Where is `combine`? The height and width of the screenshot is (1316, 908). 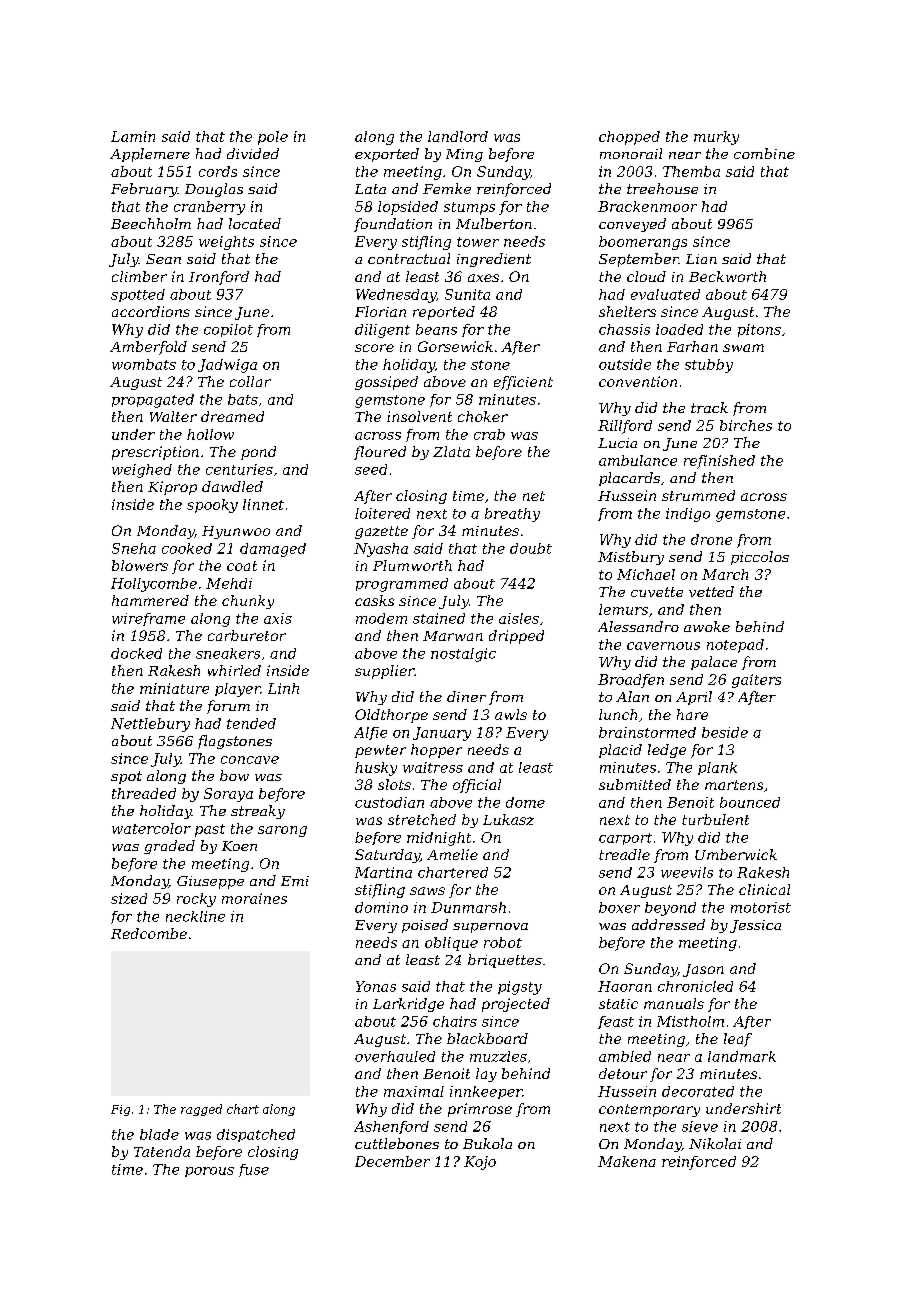 combine is located at coordinates (764, 153).
